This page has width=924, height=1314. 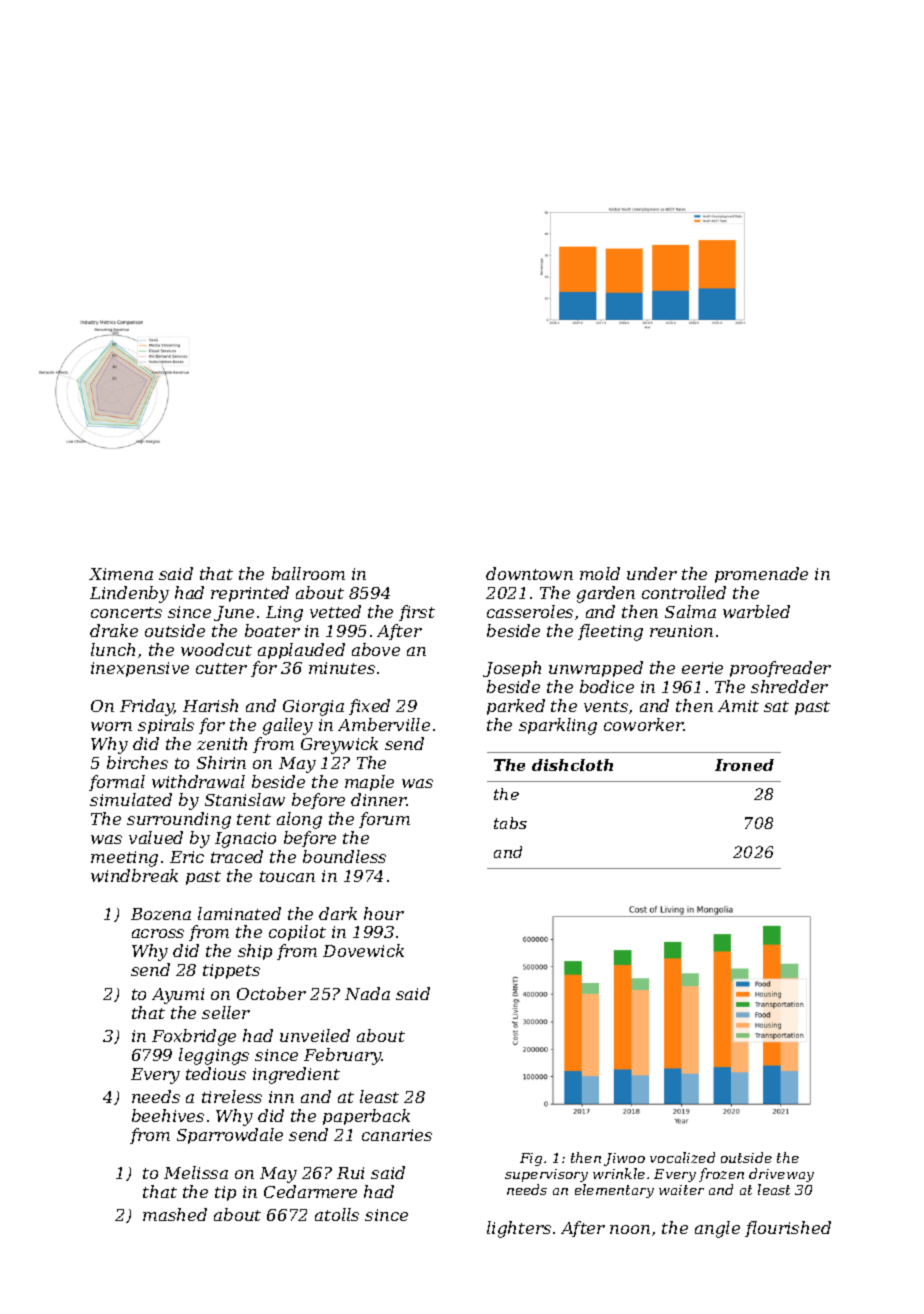 I want to click on first, so click(x=417, y=613).
